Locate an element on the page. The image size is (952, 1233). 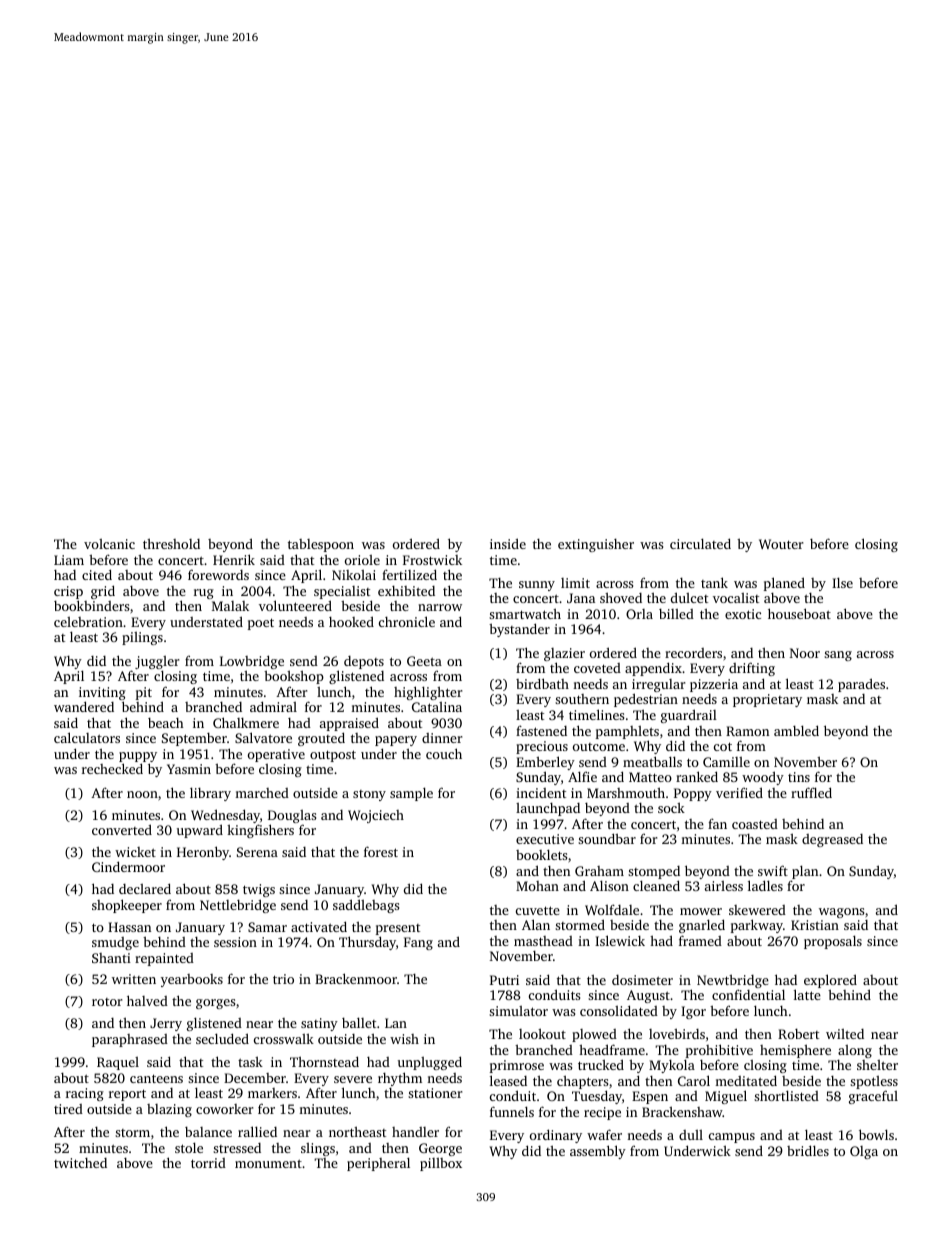
wilted is located at coordinates (845, 1034).
